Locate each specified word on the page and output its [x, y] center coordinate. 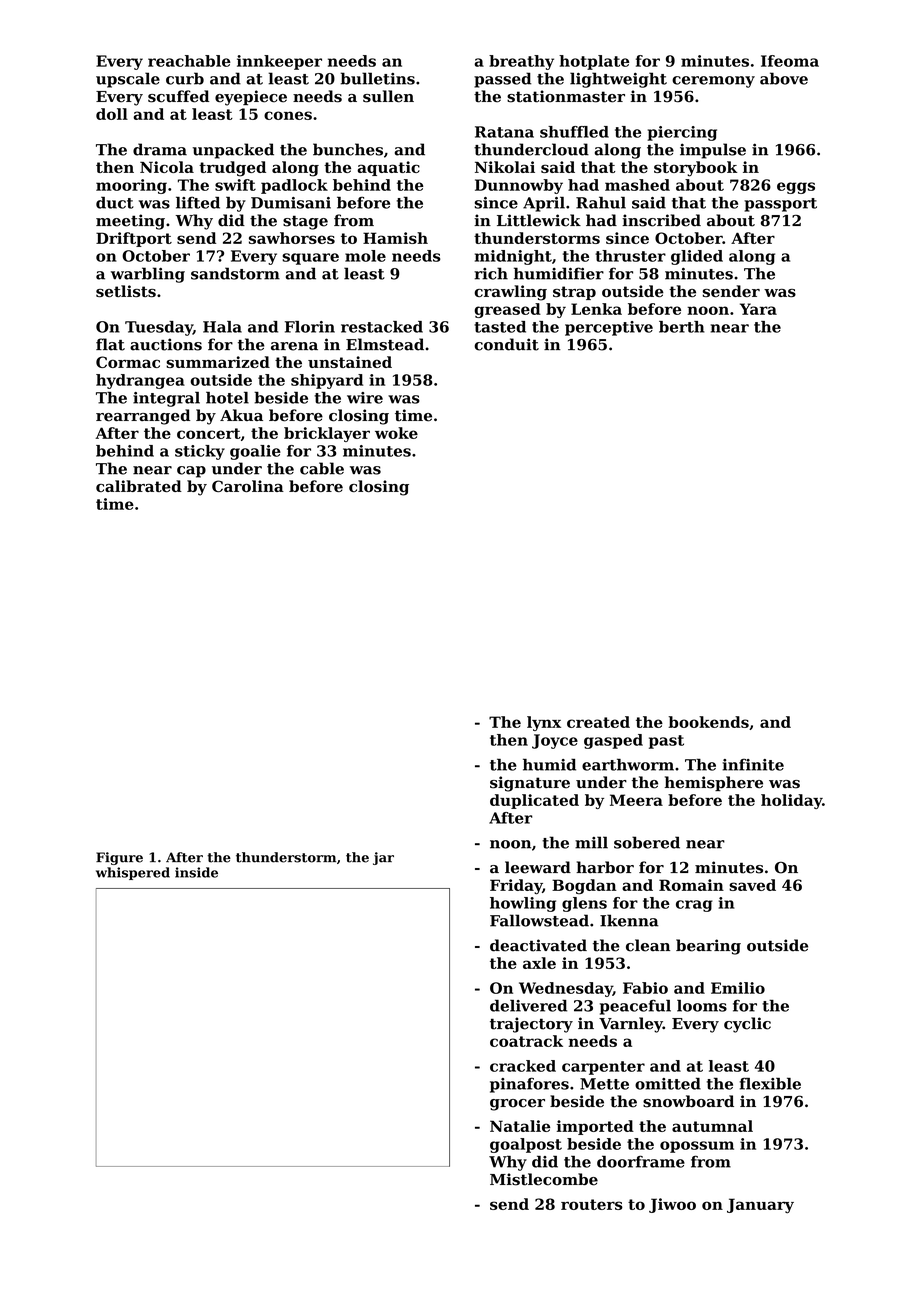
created [598, 722]
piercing [682, 133]
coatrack [526, 1041]
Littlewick [539, 220]
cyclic [747, 1025]
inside [196, 872]
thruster [630, 256]
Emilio [738, 988]
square [310, 259]
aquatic [388, 168]
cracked [523, 1066]
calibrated [139, 486]
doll [112, 114]
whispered [133, 873]
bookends [708, 722]
